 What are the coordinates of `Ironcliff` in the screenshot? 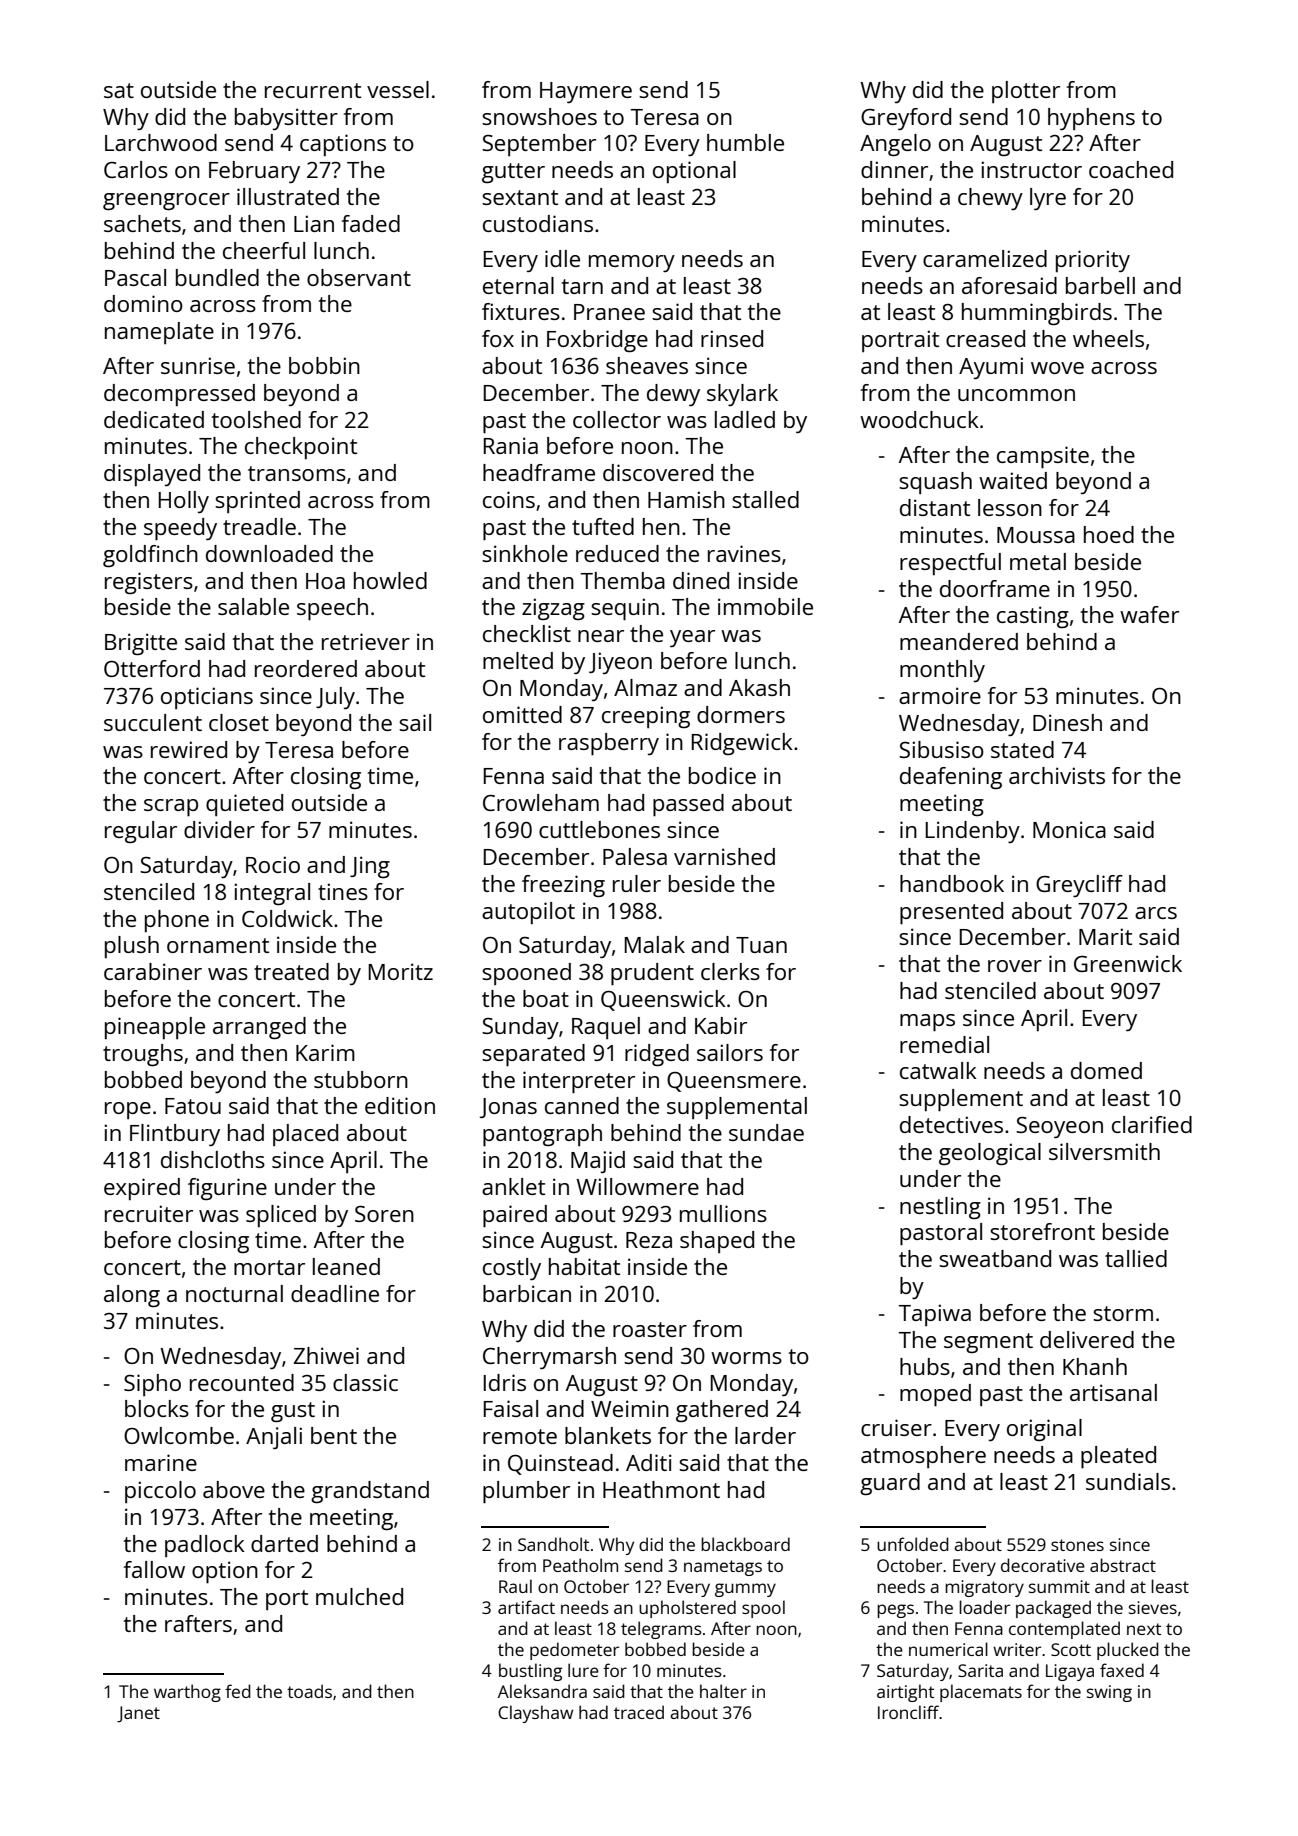 It's located at (909, 1712).
